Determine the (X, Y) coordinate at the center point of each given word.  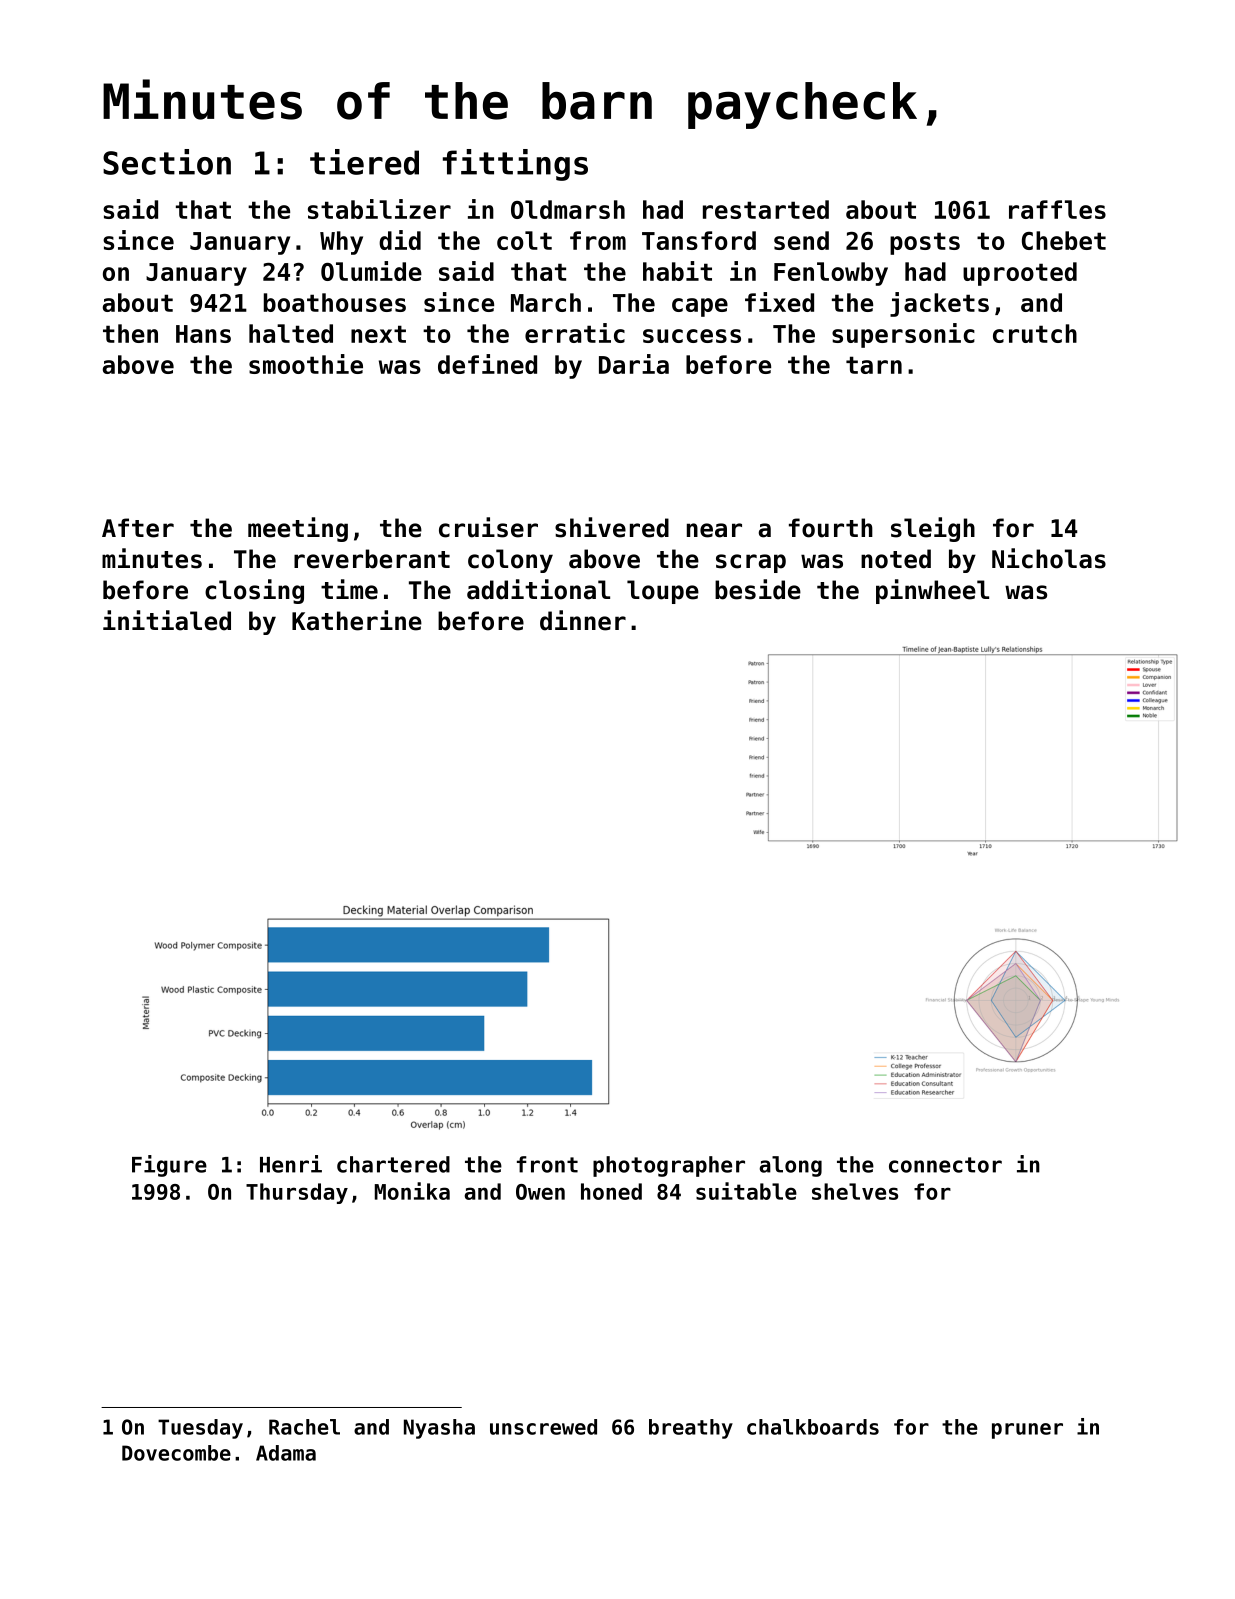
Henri (291, 1164)
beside (758, 589)
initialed (167, 620)
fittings (515, 165)
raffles (1057, 209)
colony (510, 561)
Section (167, 162)
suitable (746, 1191)
